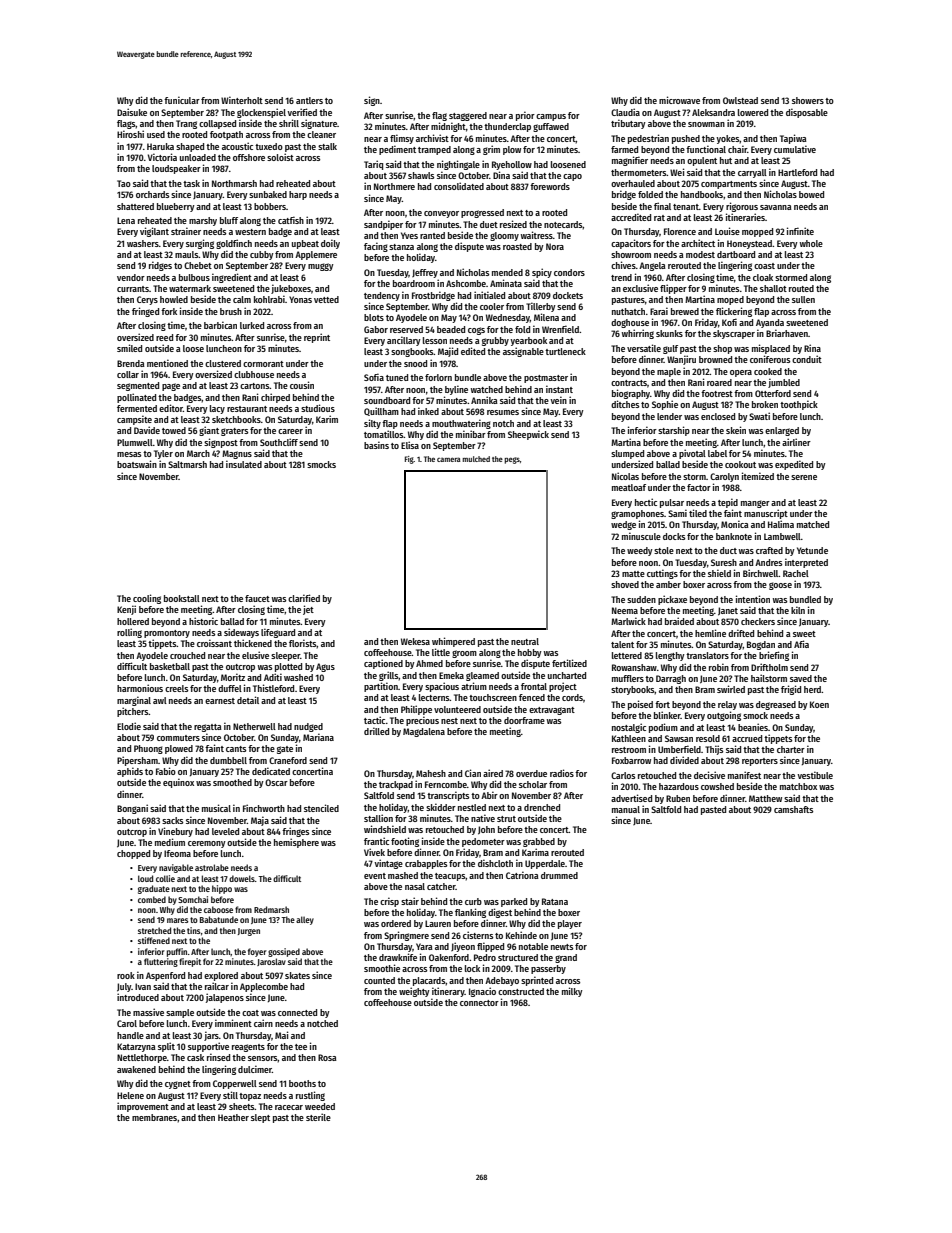  Describe the element at coordinates (522, 875) in the document. I see `Catriona` at that location.
